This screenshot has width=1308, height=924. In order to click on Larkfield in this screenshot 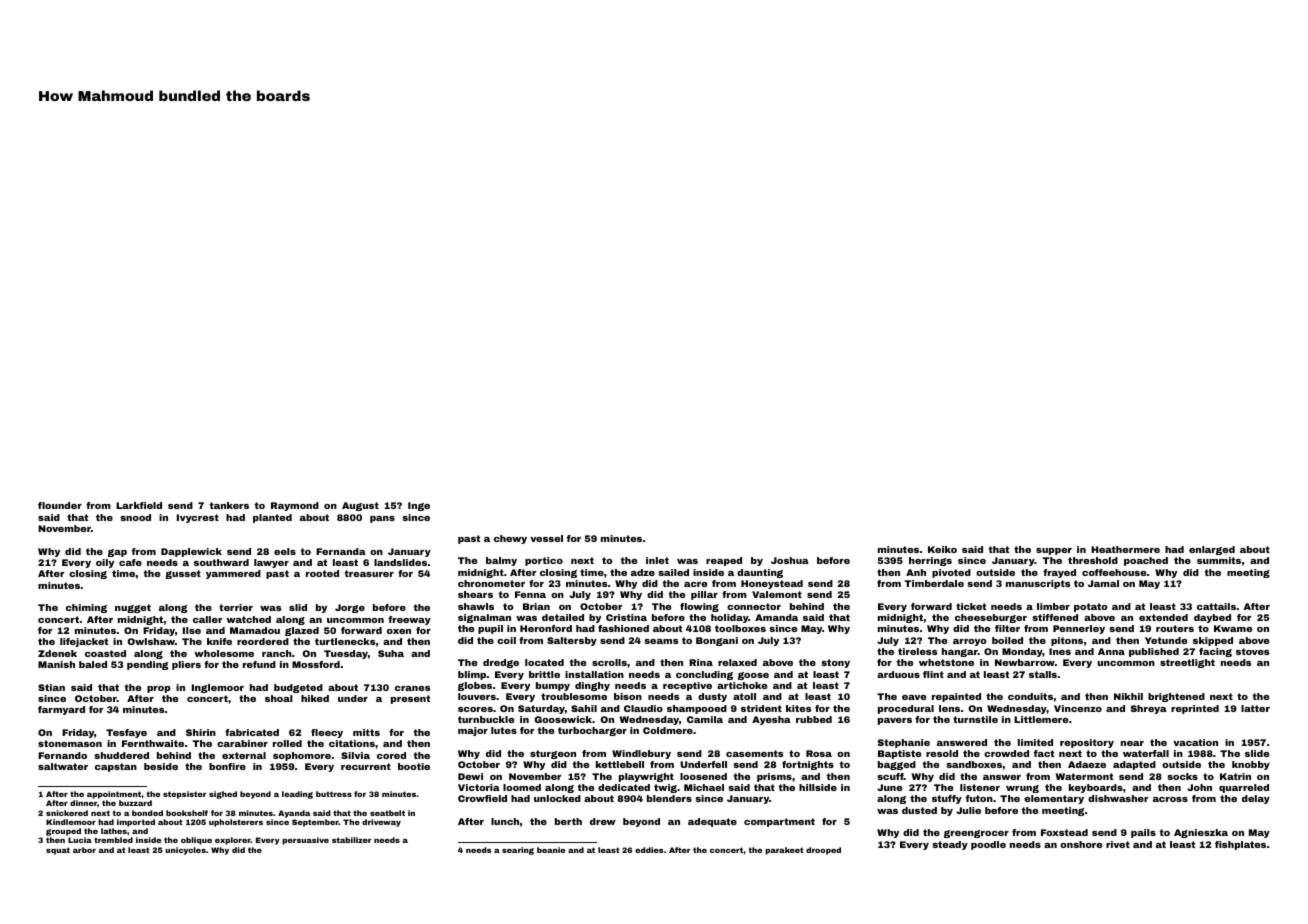, I will do `click(139, 505)`.
